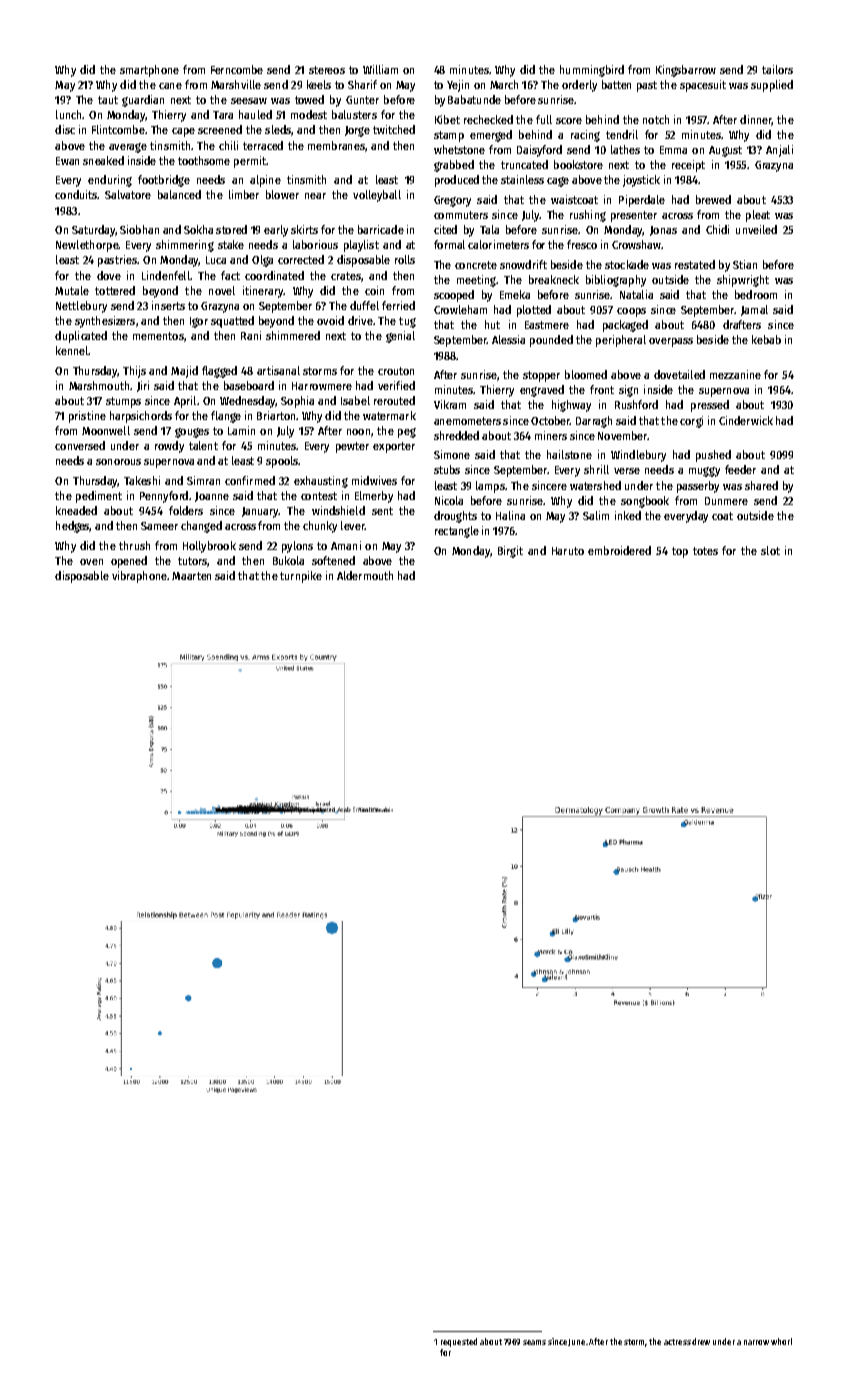  What do you see at coordinates (459, 1342) in the page?
I see `requested` at bounding box center [459, 1342].
